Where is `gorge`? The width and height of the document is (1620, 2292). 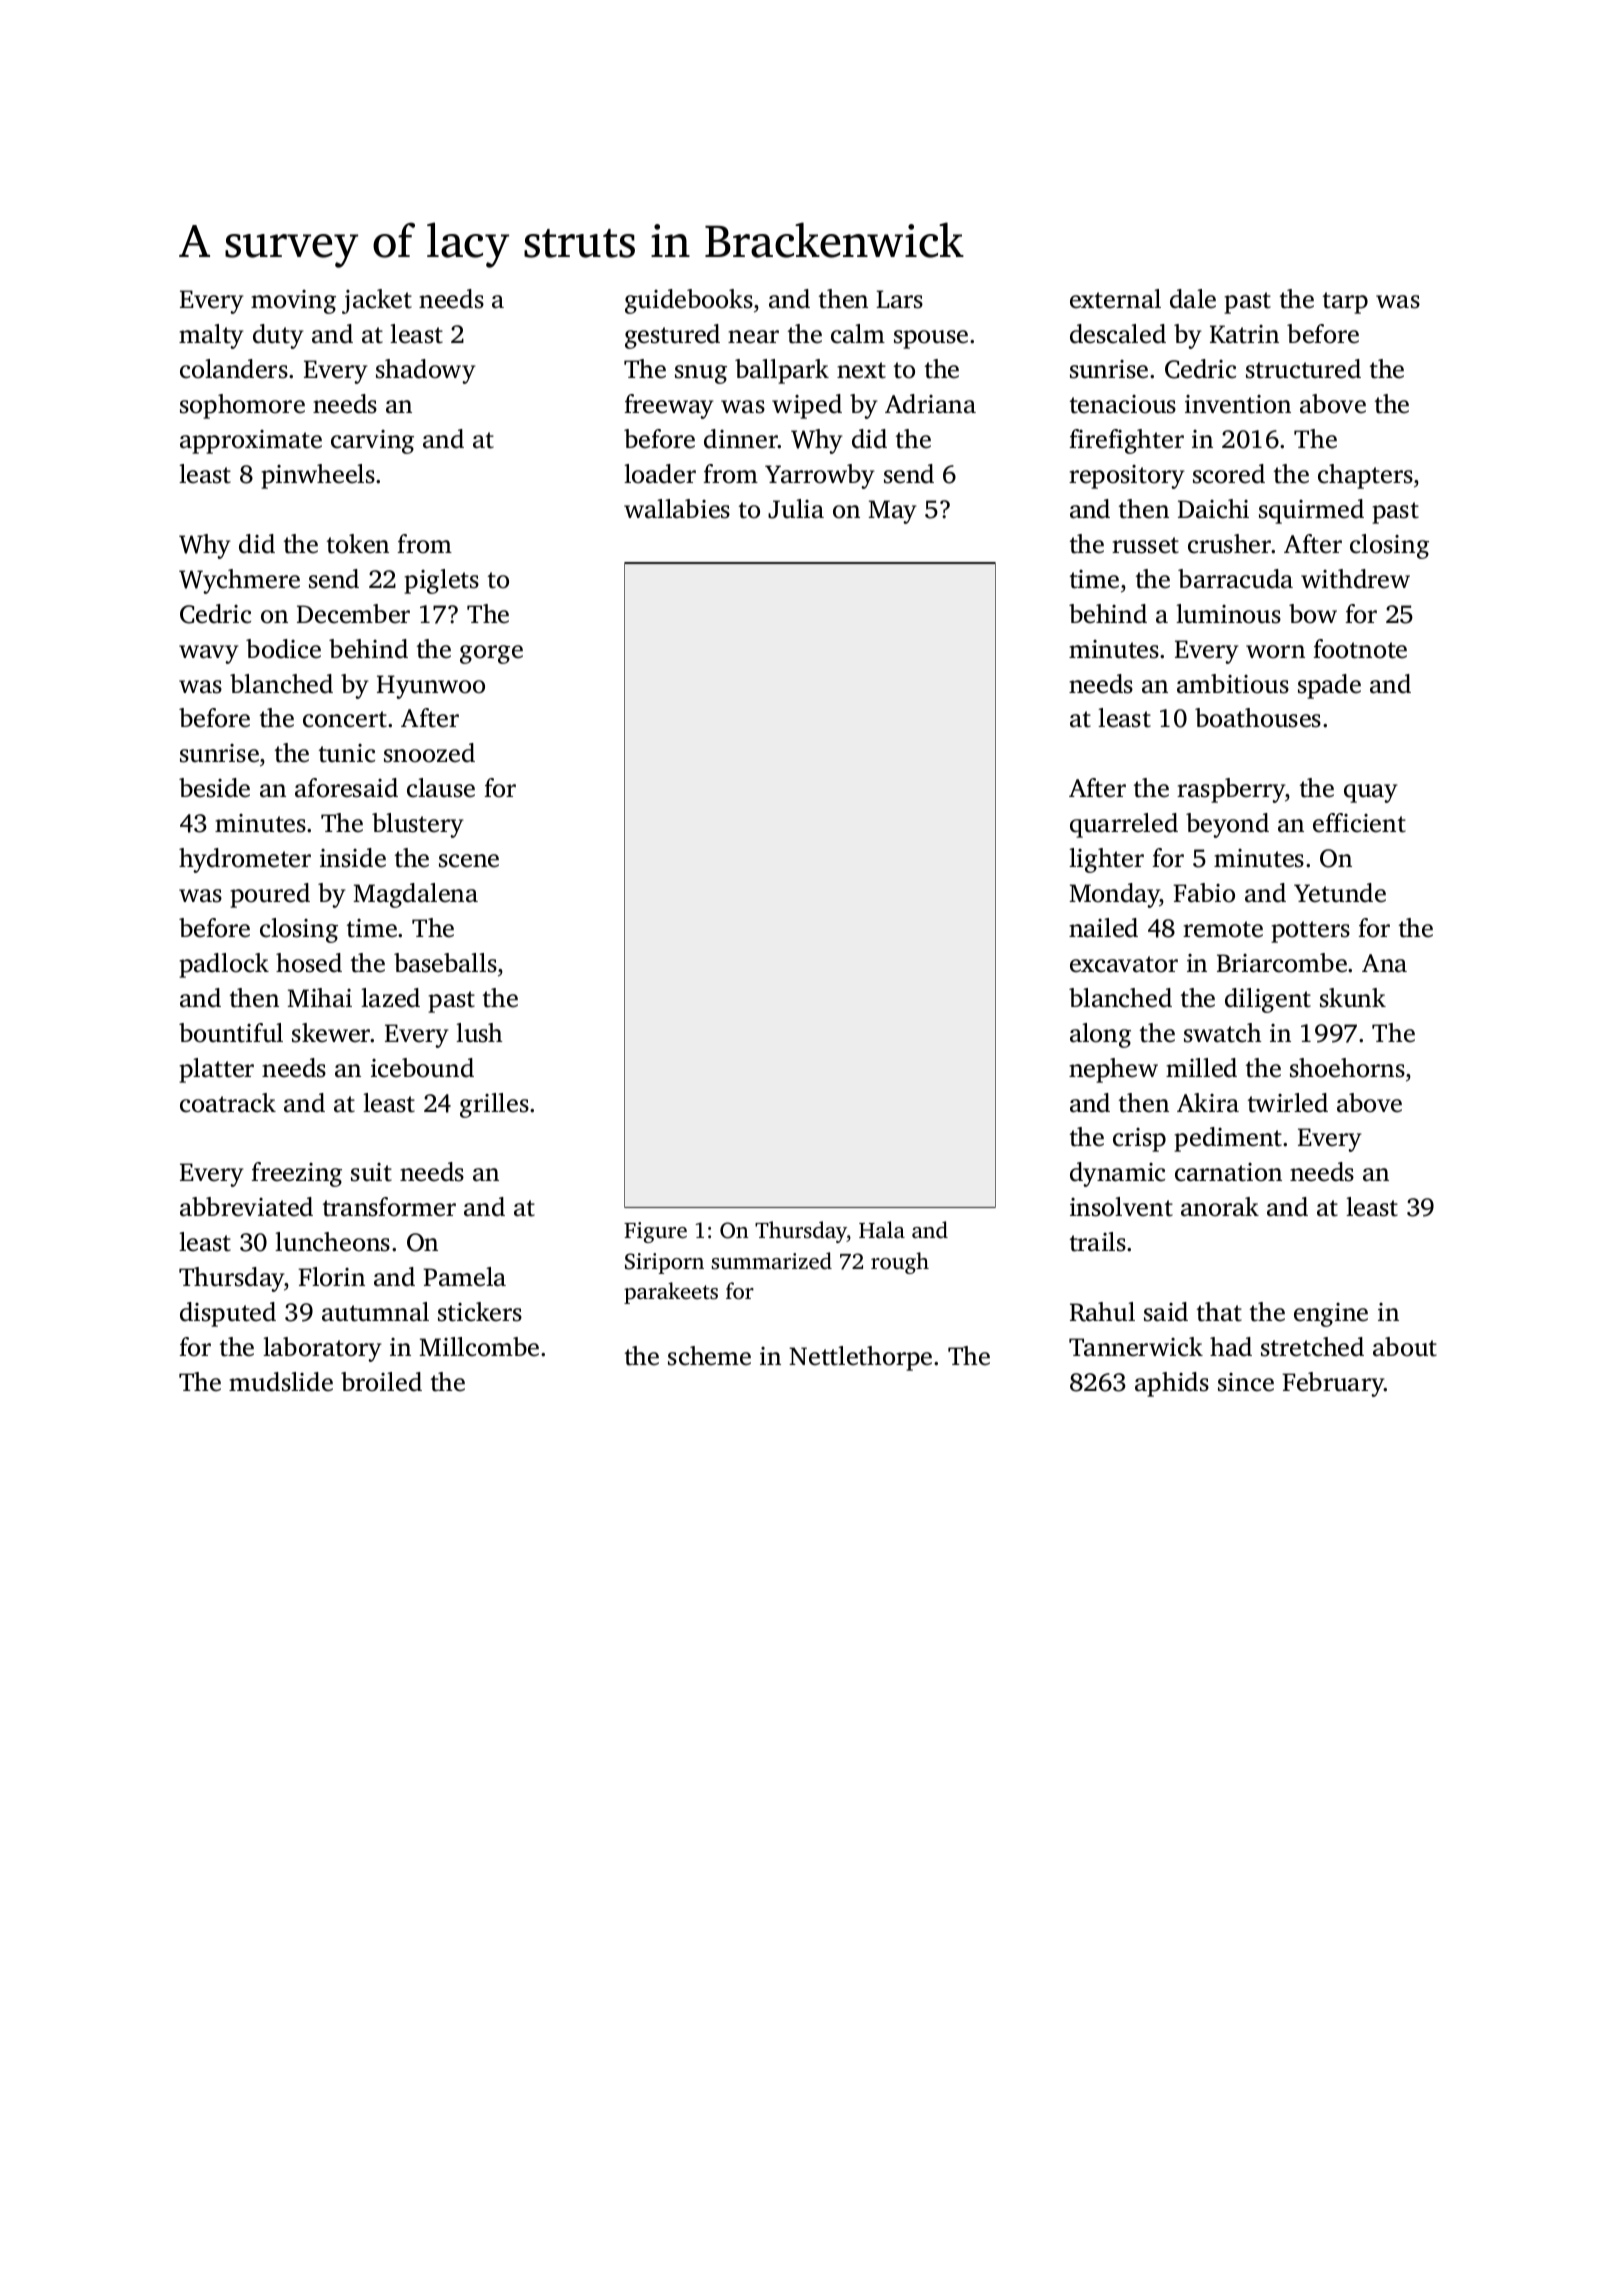
gorge is located at coordinates (491, 654).
